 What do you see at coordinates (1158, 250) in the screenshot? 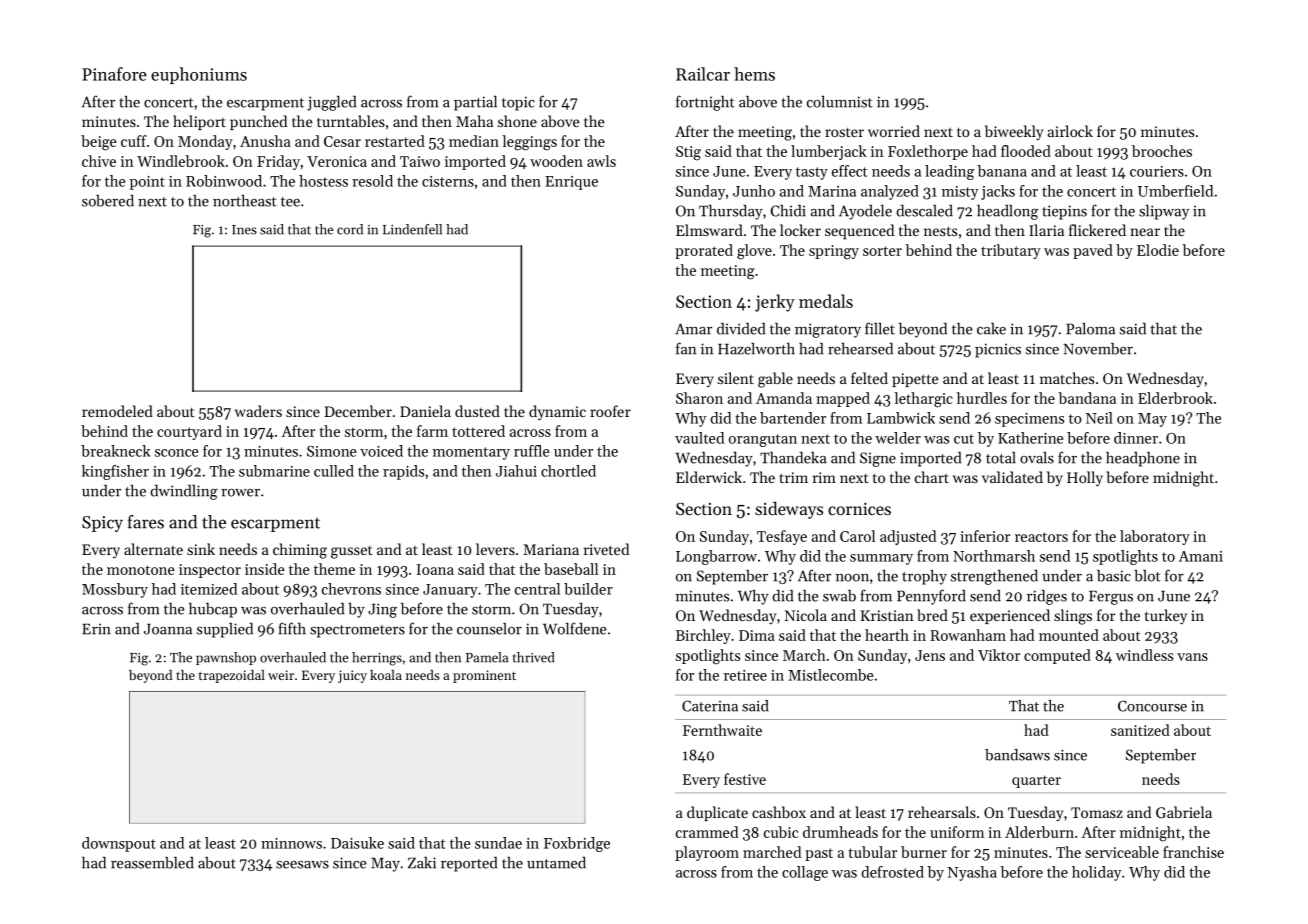
I see `Elodie` at bounding box center [1158, 250].
